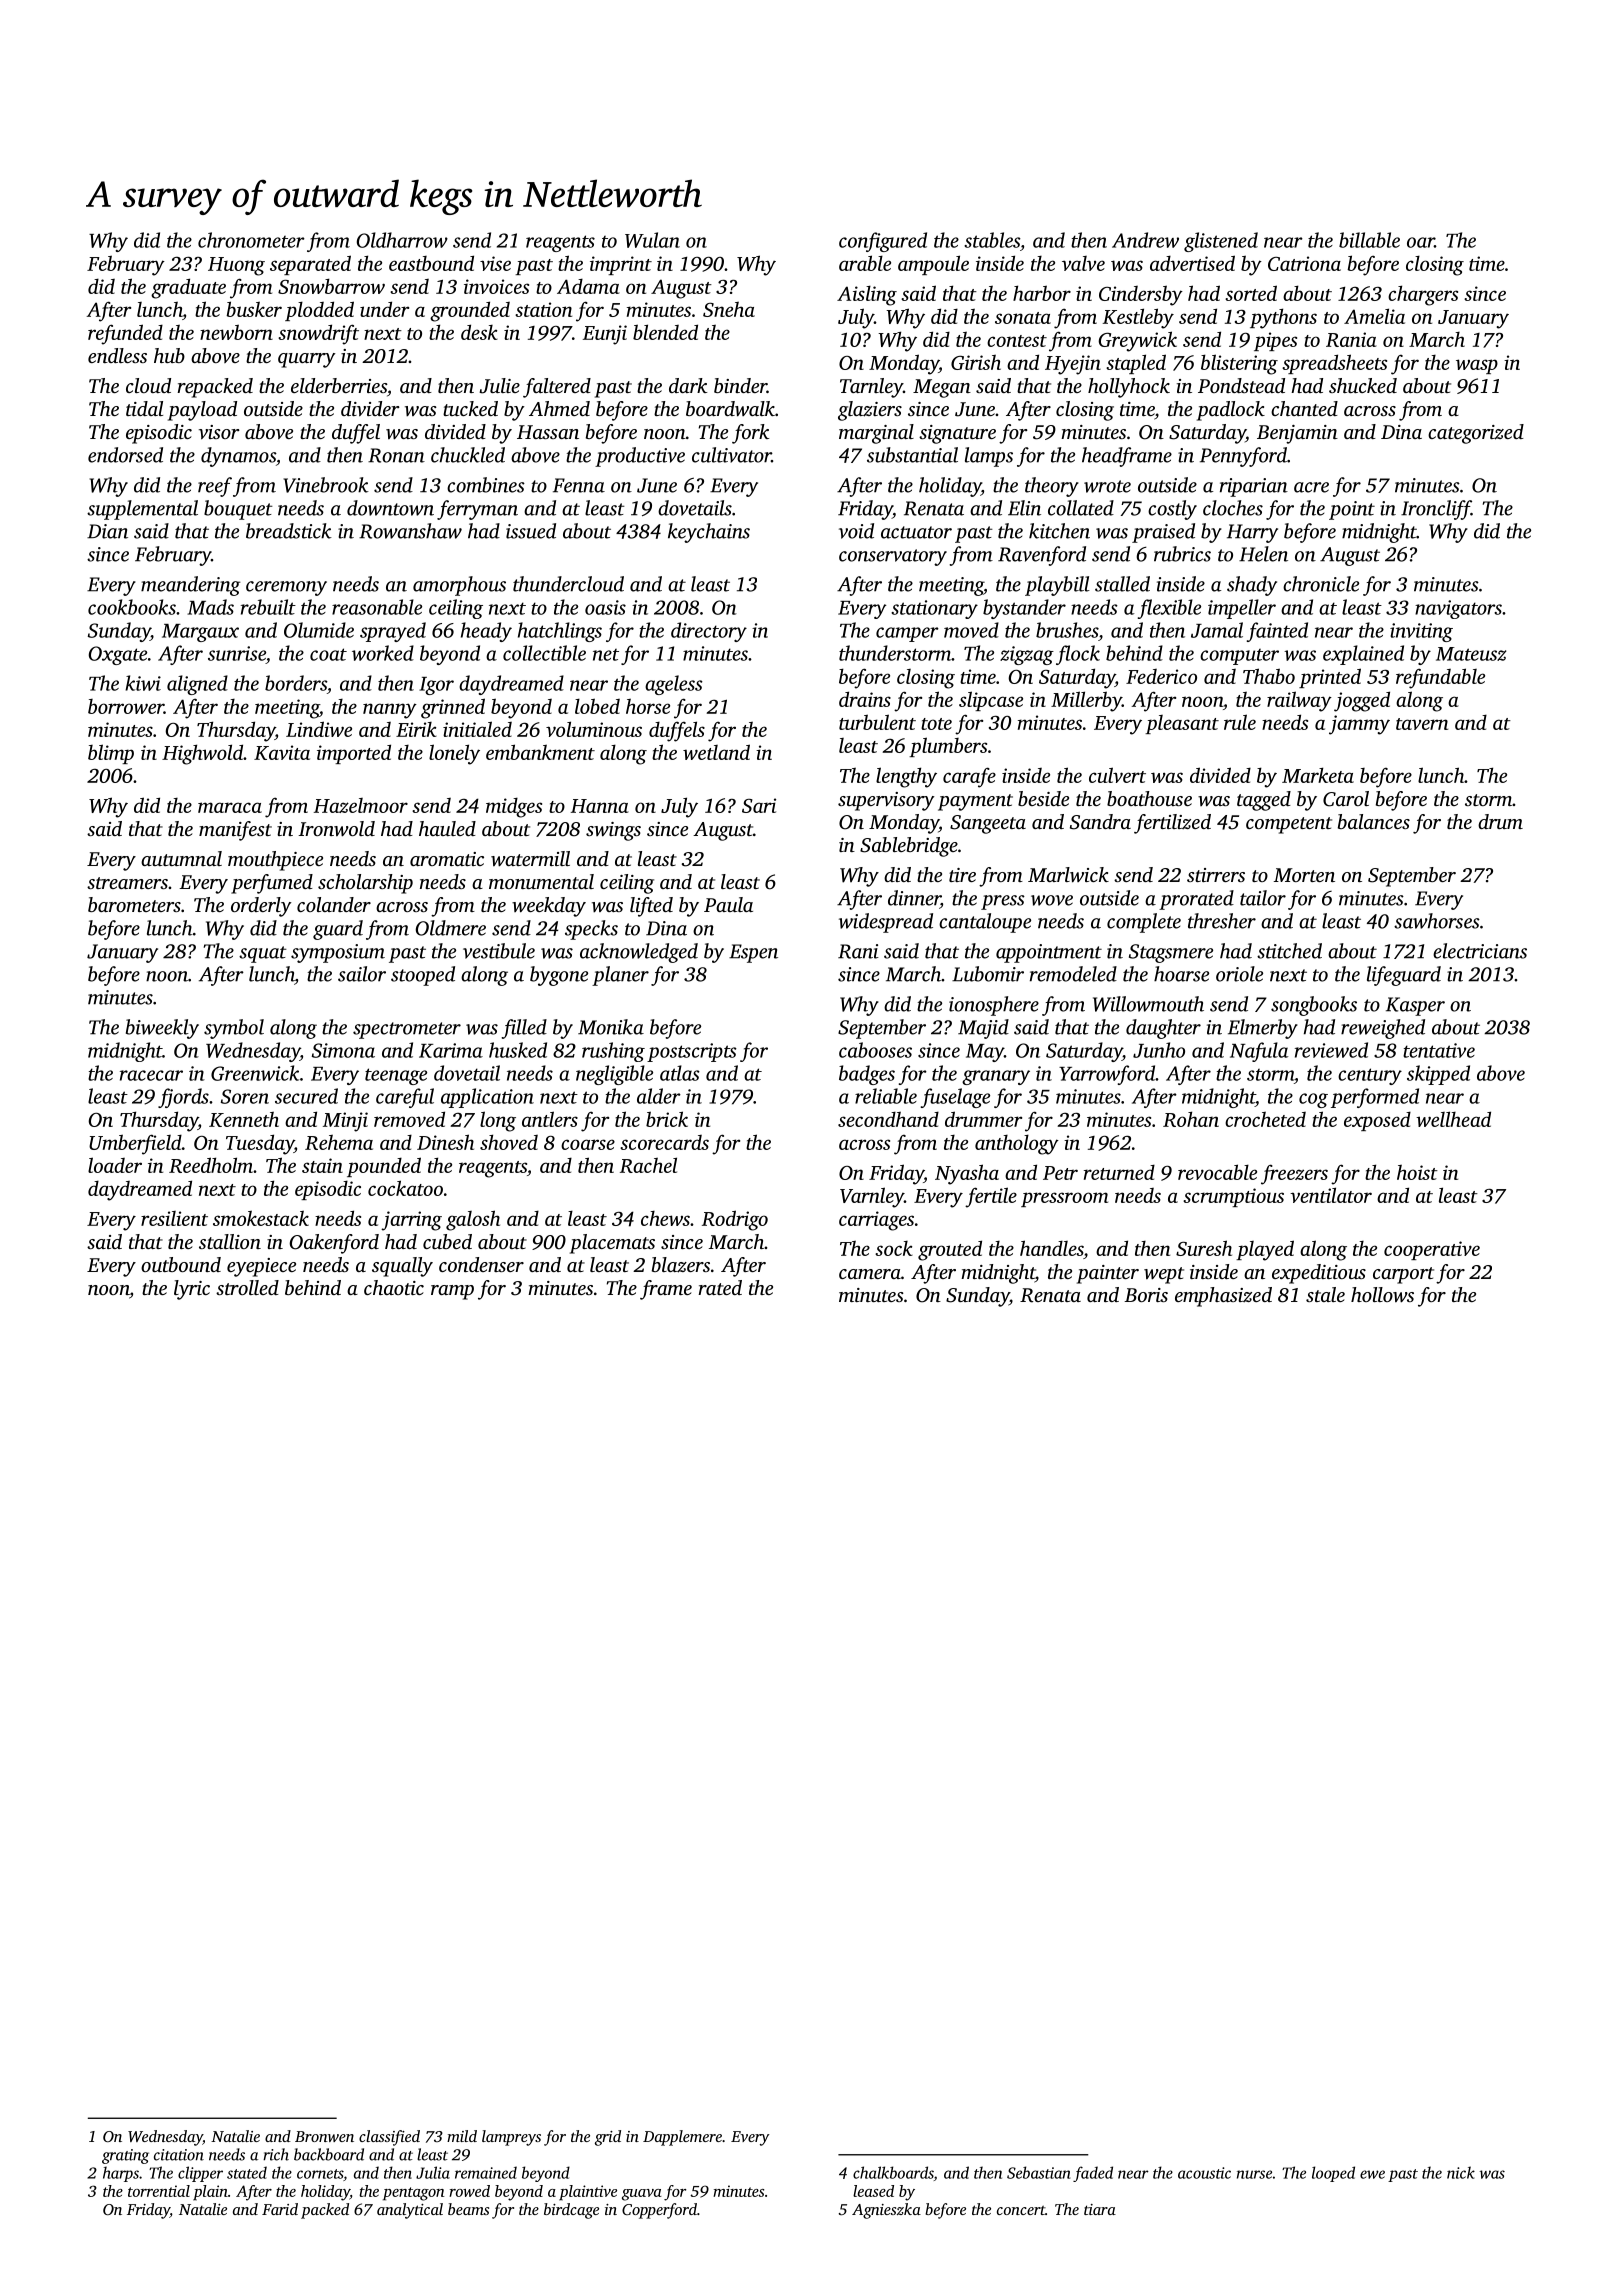  What do you see at coordinates (447, 1241) in the screenshot?
I see `cubed` at bounding box center [447, 1241].
